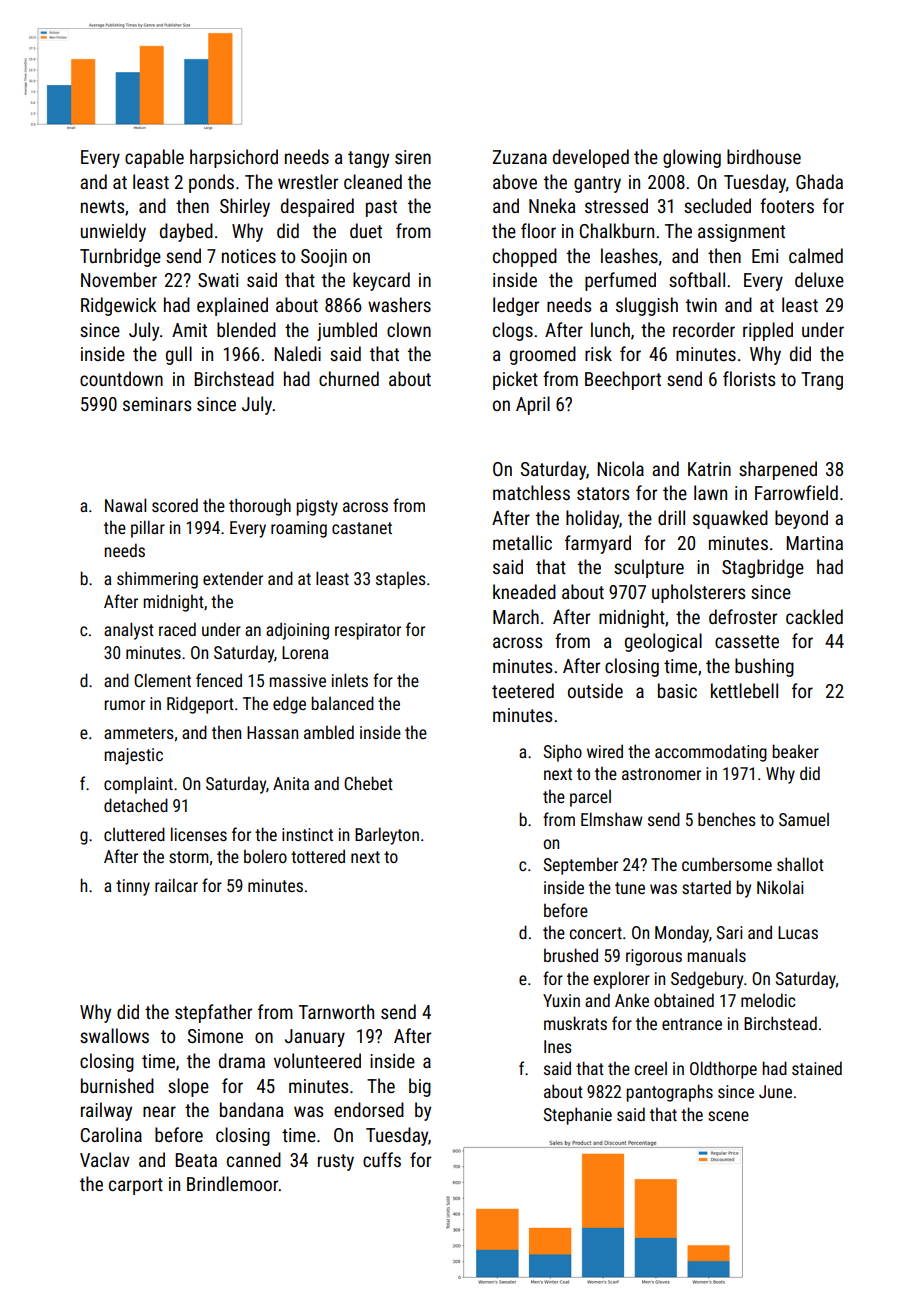  I want to click on cuffs, so click(382, 1159).
